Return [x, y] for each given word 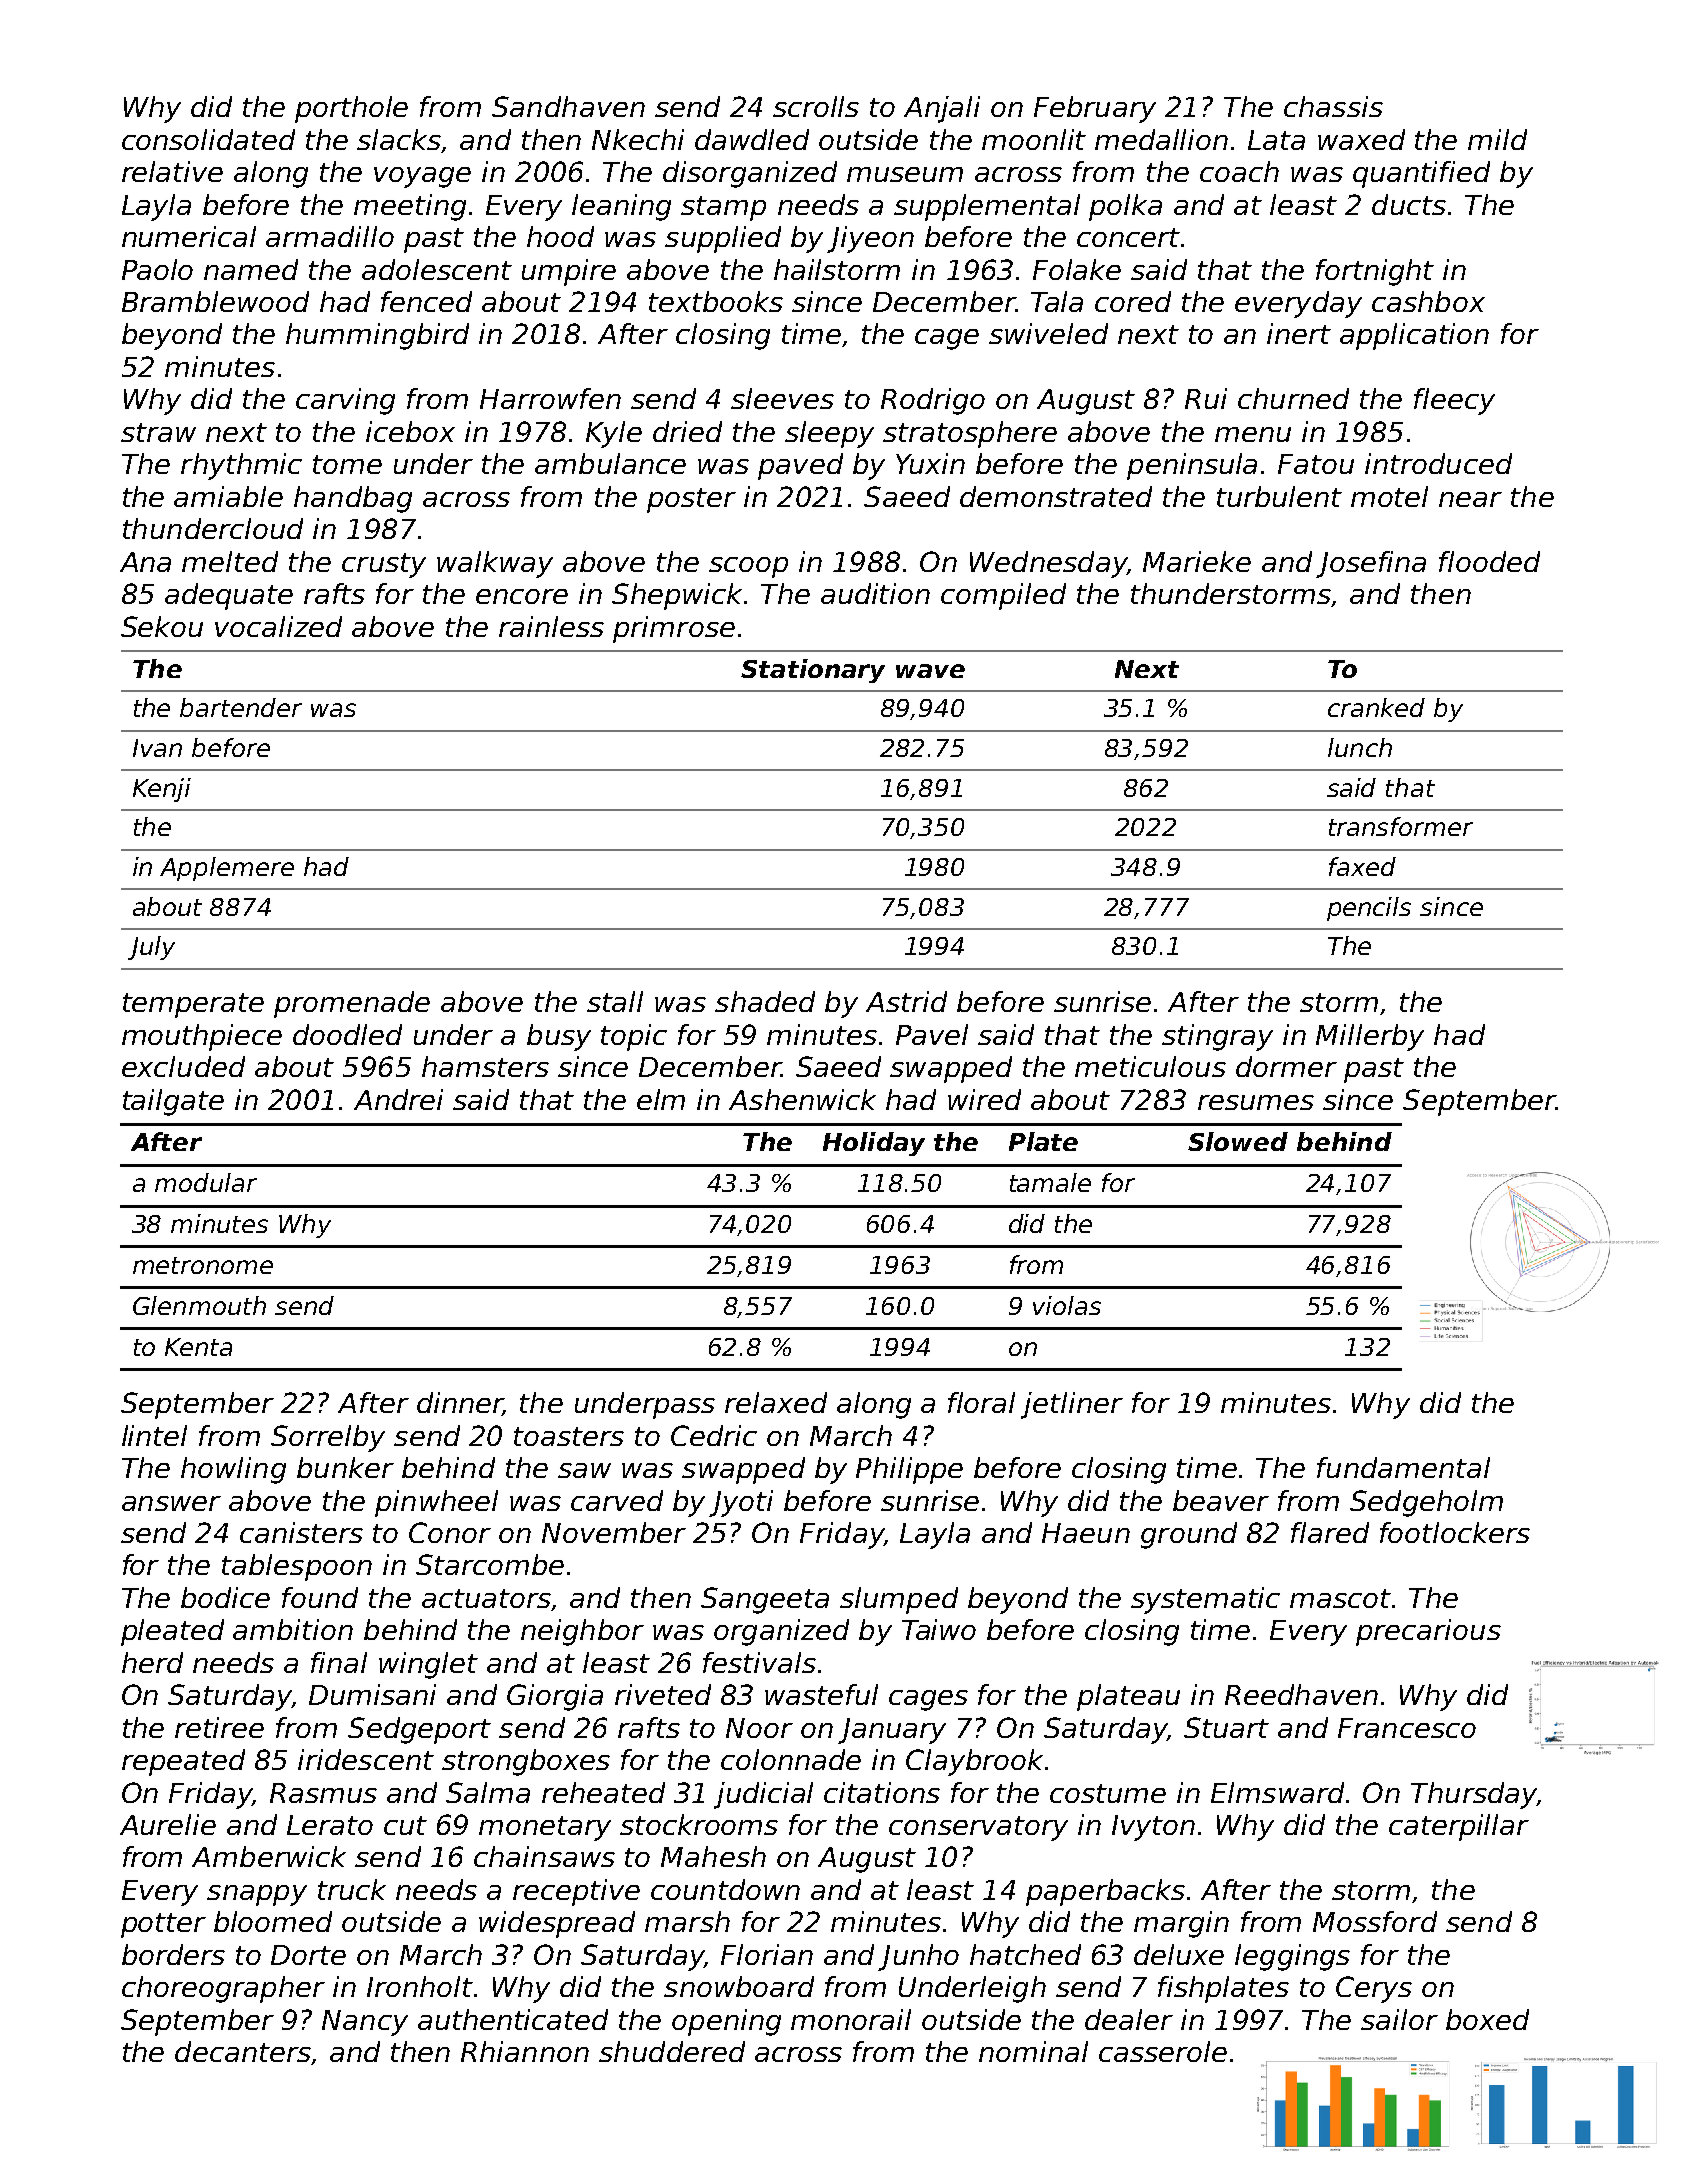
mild [1497, 139]
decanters [243, 2051]
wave [930, 671]
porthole [351, 109]
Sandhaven [568, 106]
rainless [551, 626]
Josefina [1371, 564]
